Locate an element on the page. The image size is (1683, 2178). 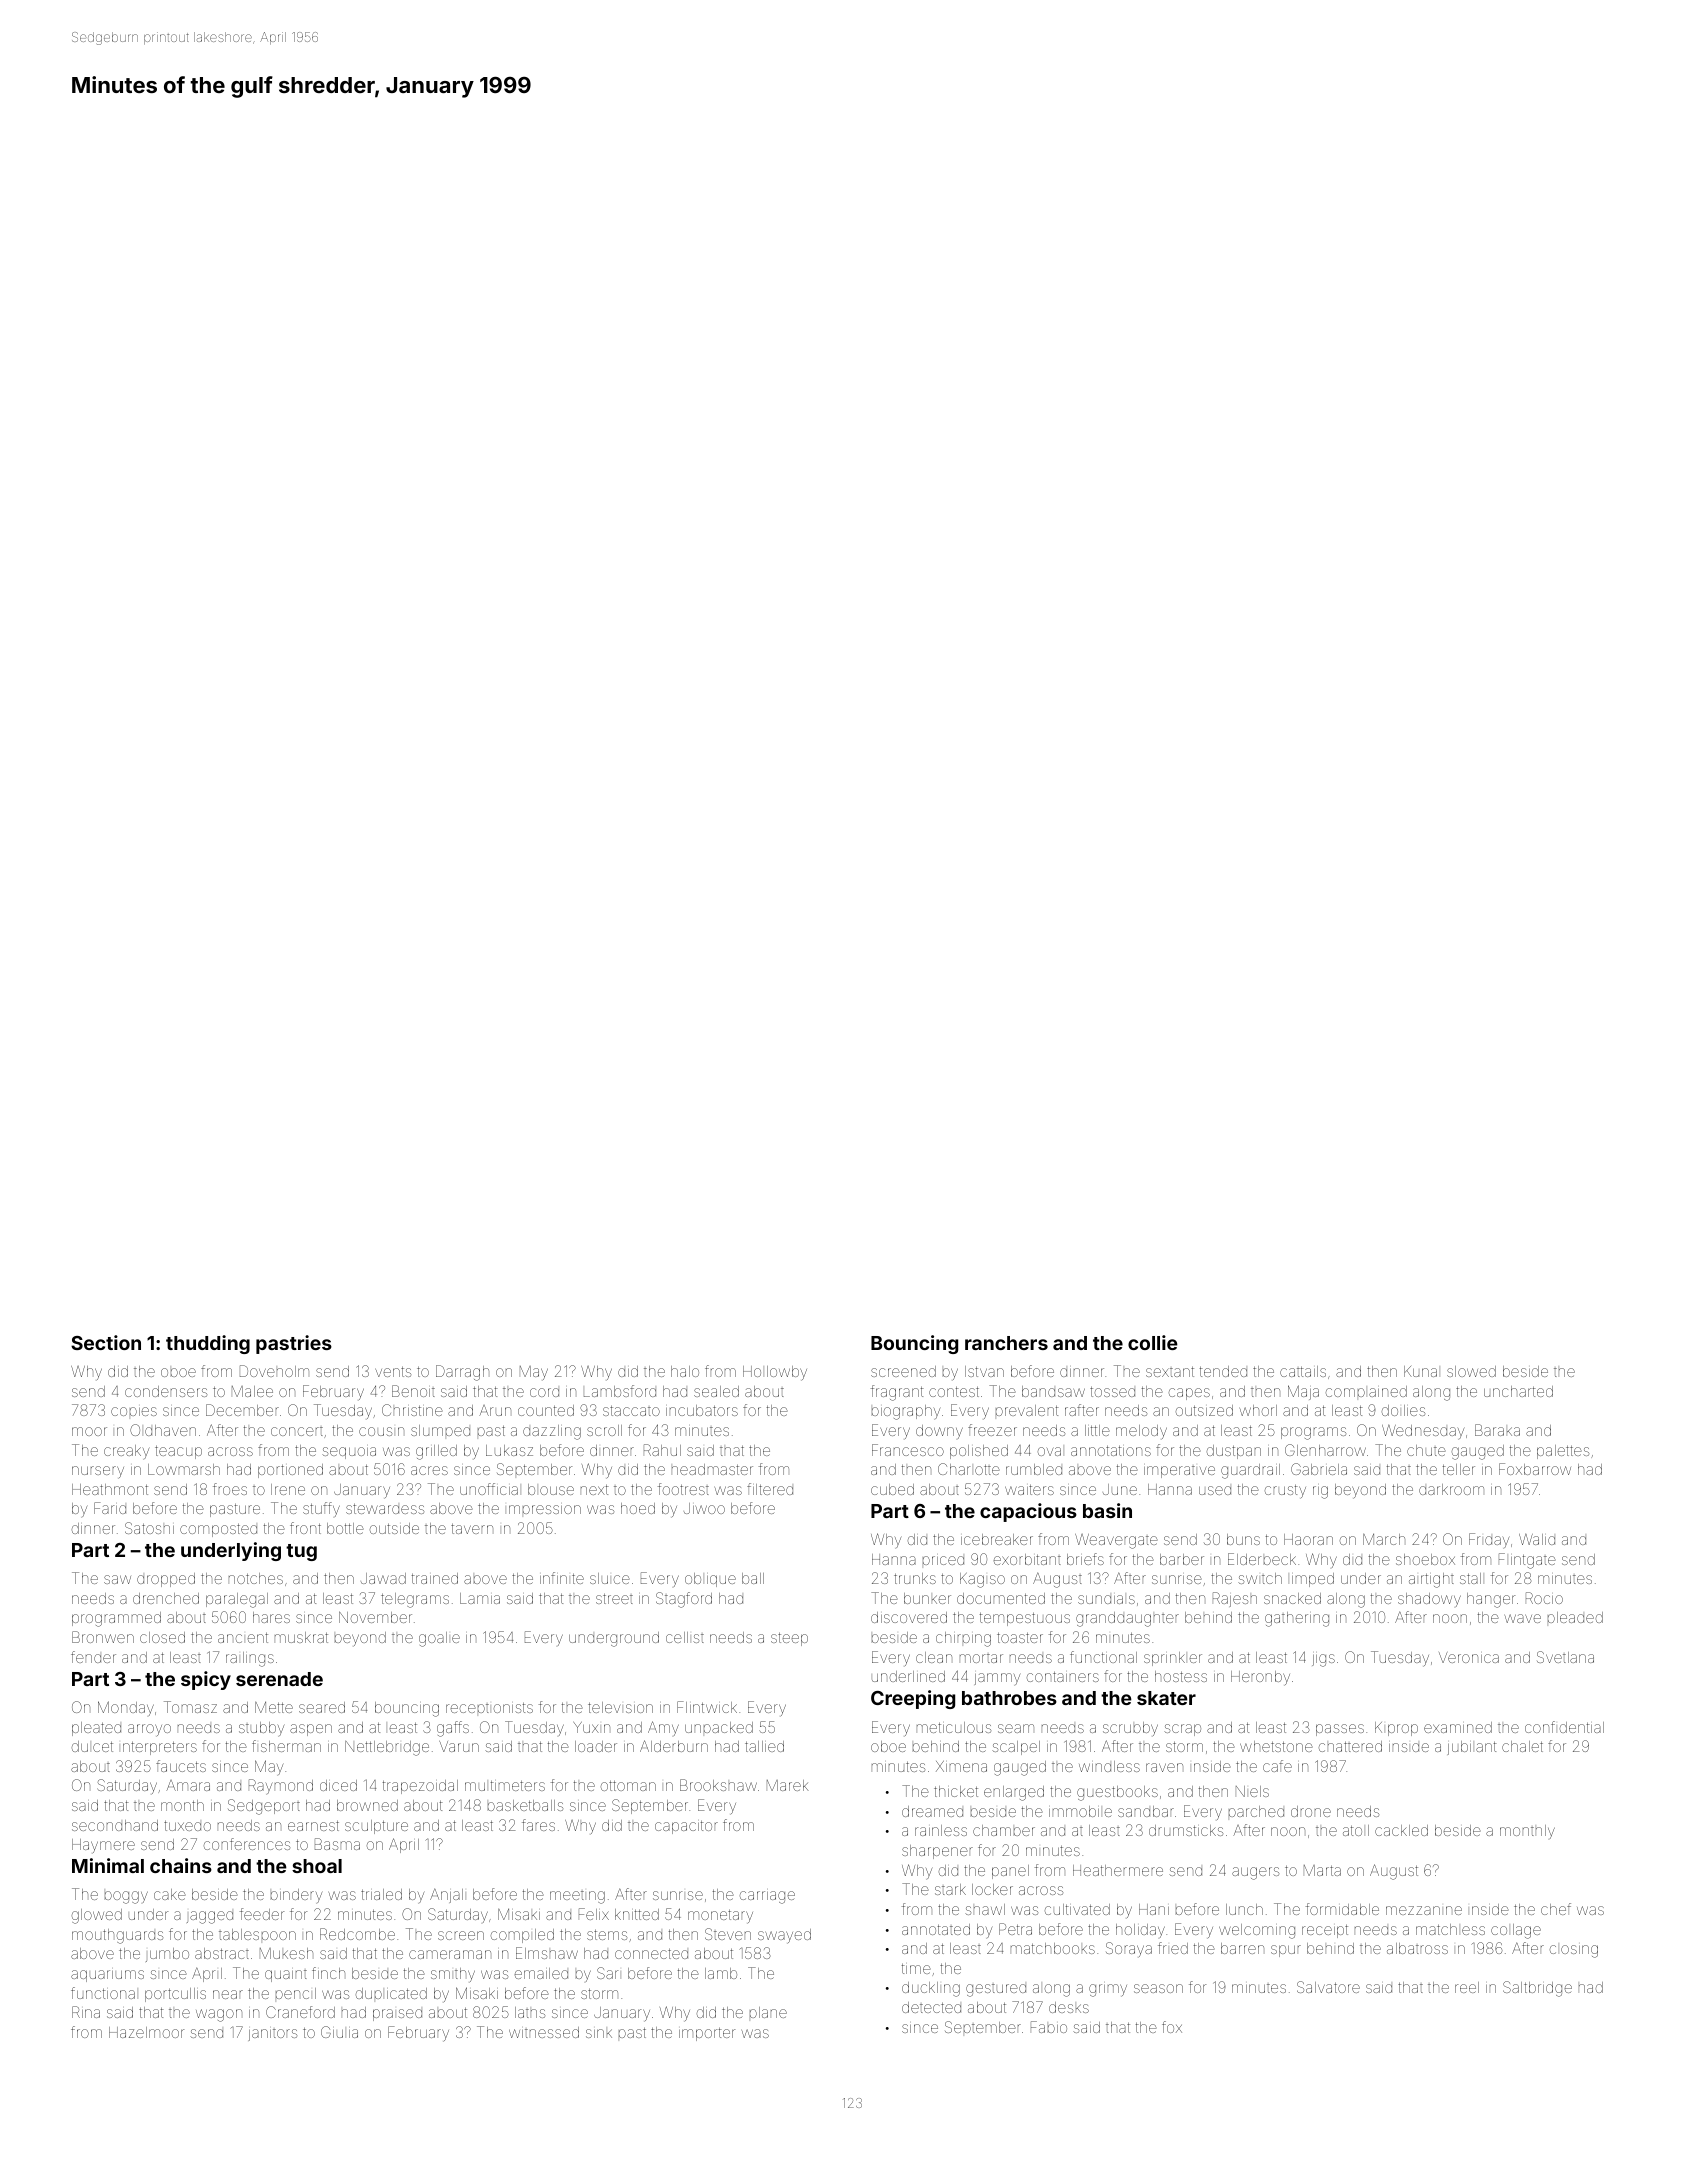
wave is located at coordinates (1523, 1618).
